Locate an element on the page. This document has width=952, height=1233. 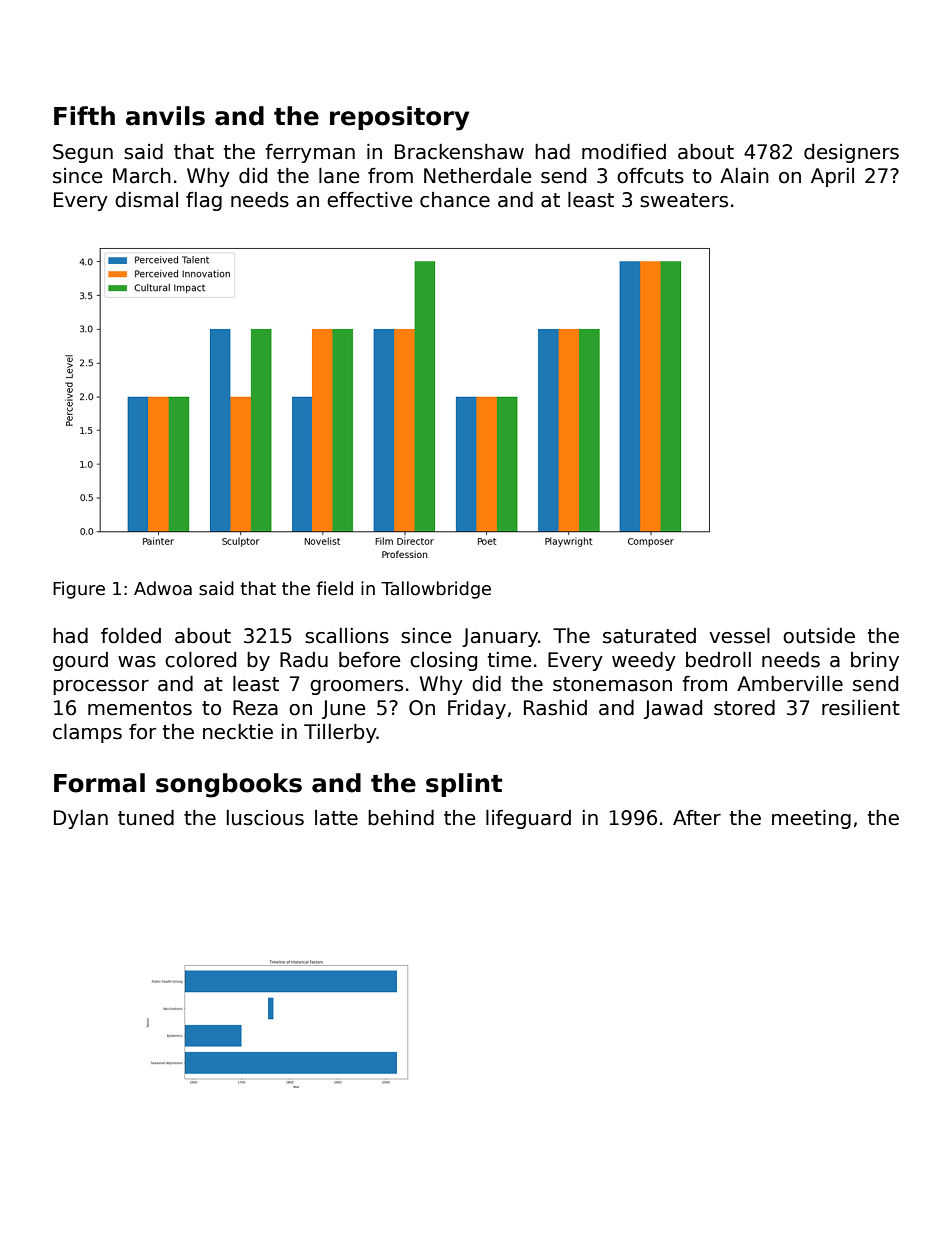
chance is located at coordinates (455, 200).
